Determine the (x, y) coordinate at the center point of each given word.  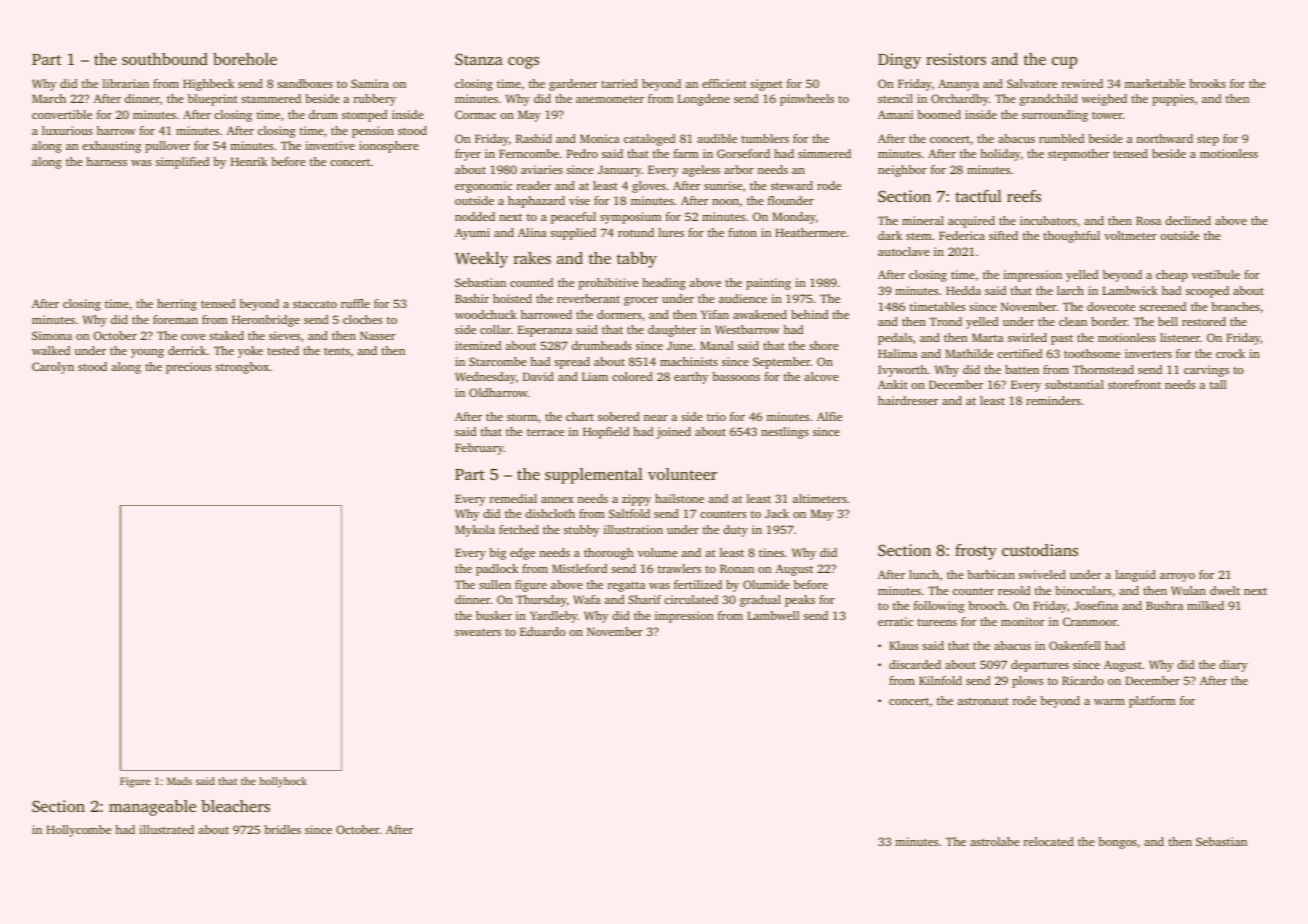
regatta (626, 586)
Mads (179, 781)
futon (742, 232)
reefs (1024, 196)
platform (1152, 702)
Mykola (475, 531)
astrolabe (995, 841)
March (49, 98)
